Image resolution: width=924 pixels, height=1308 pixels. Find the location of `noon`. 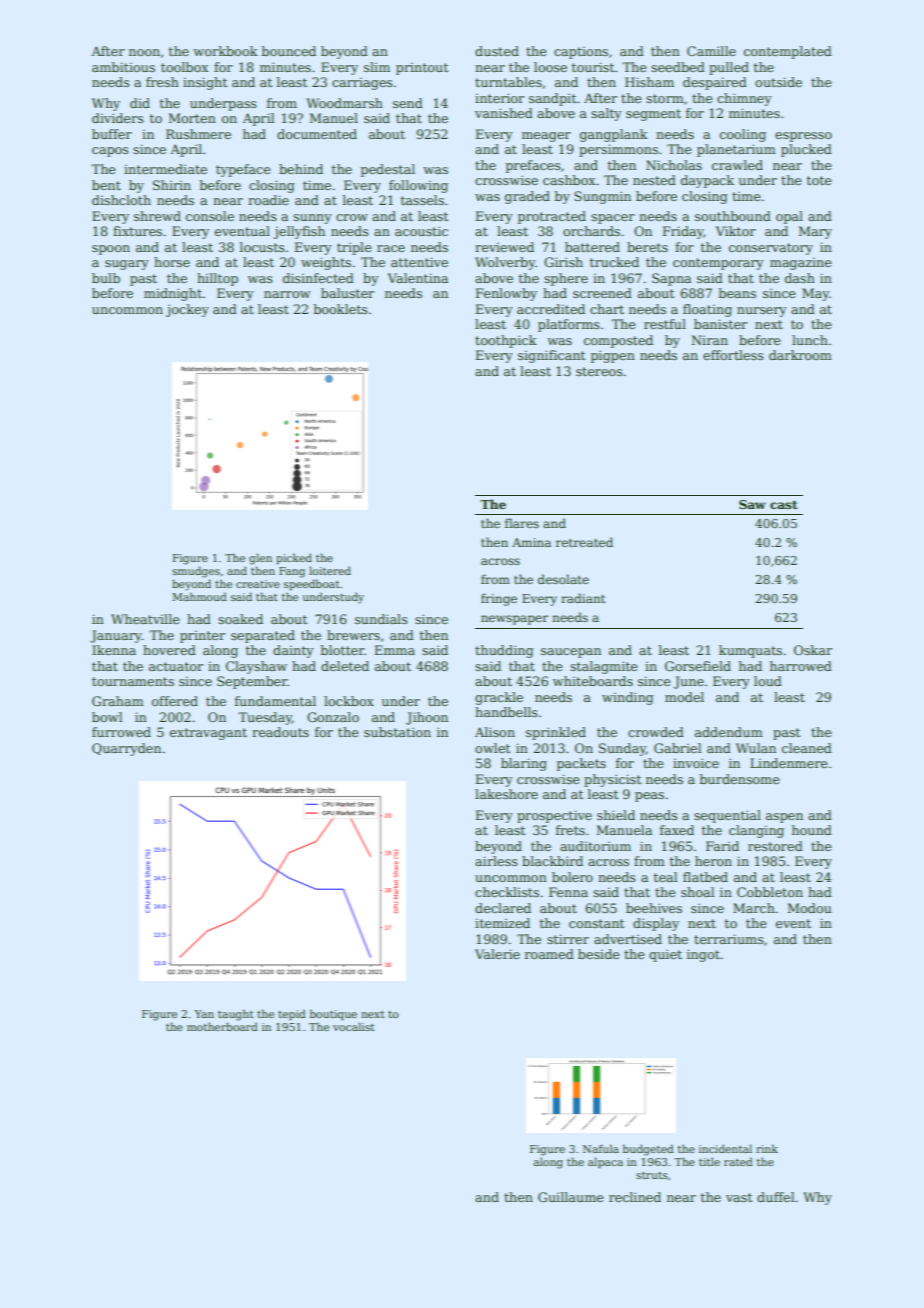

noon is located at coordinates (144, 52).
